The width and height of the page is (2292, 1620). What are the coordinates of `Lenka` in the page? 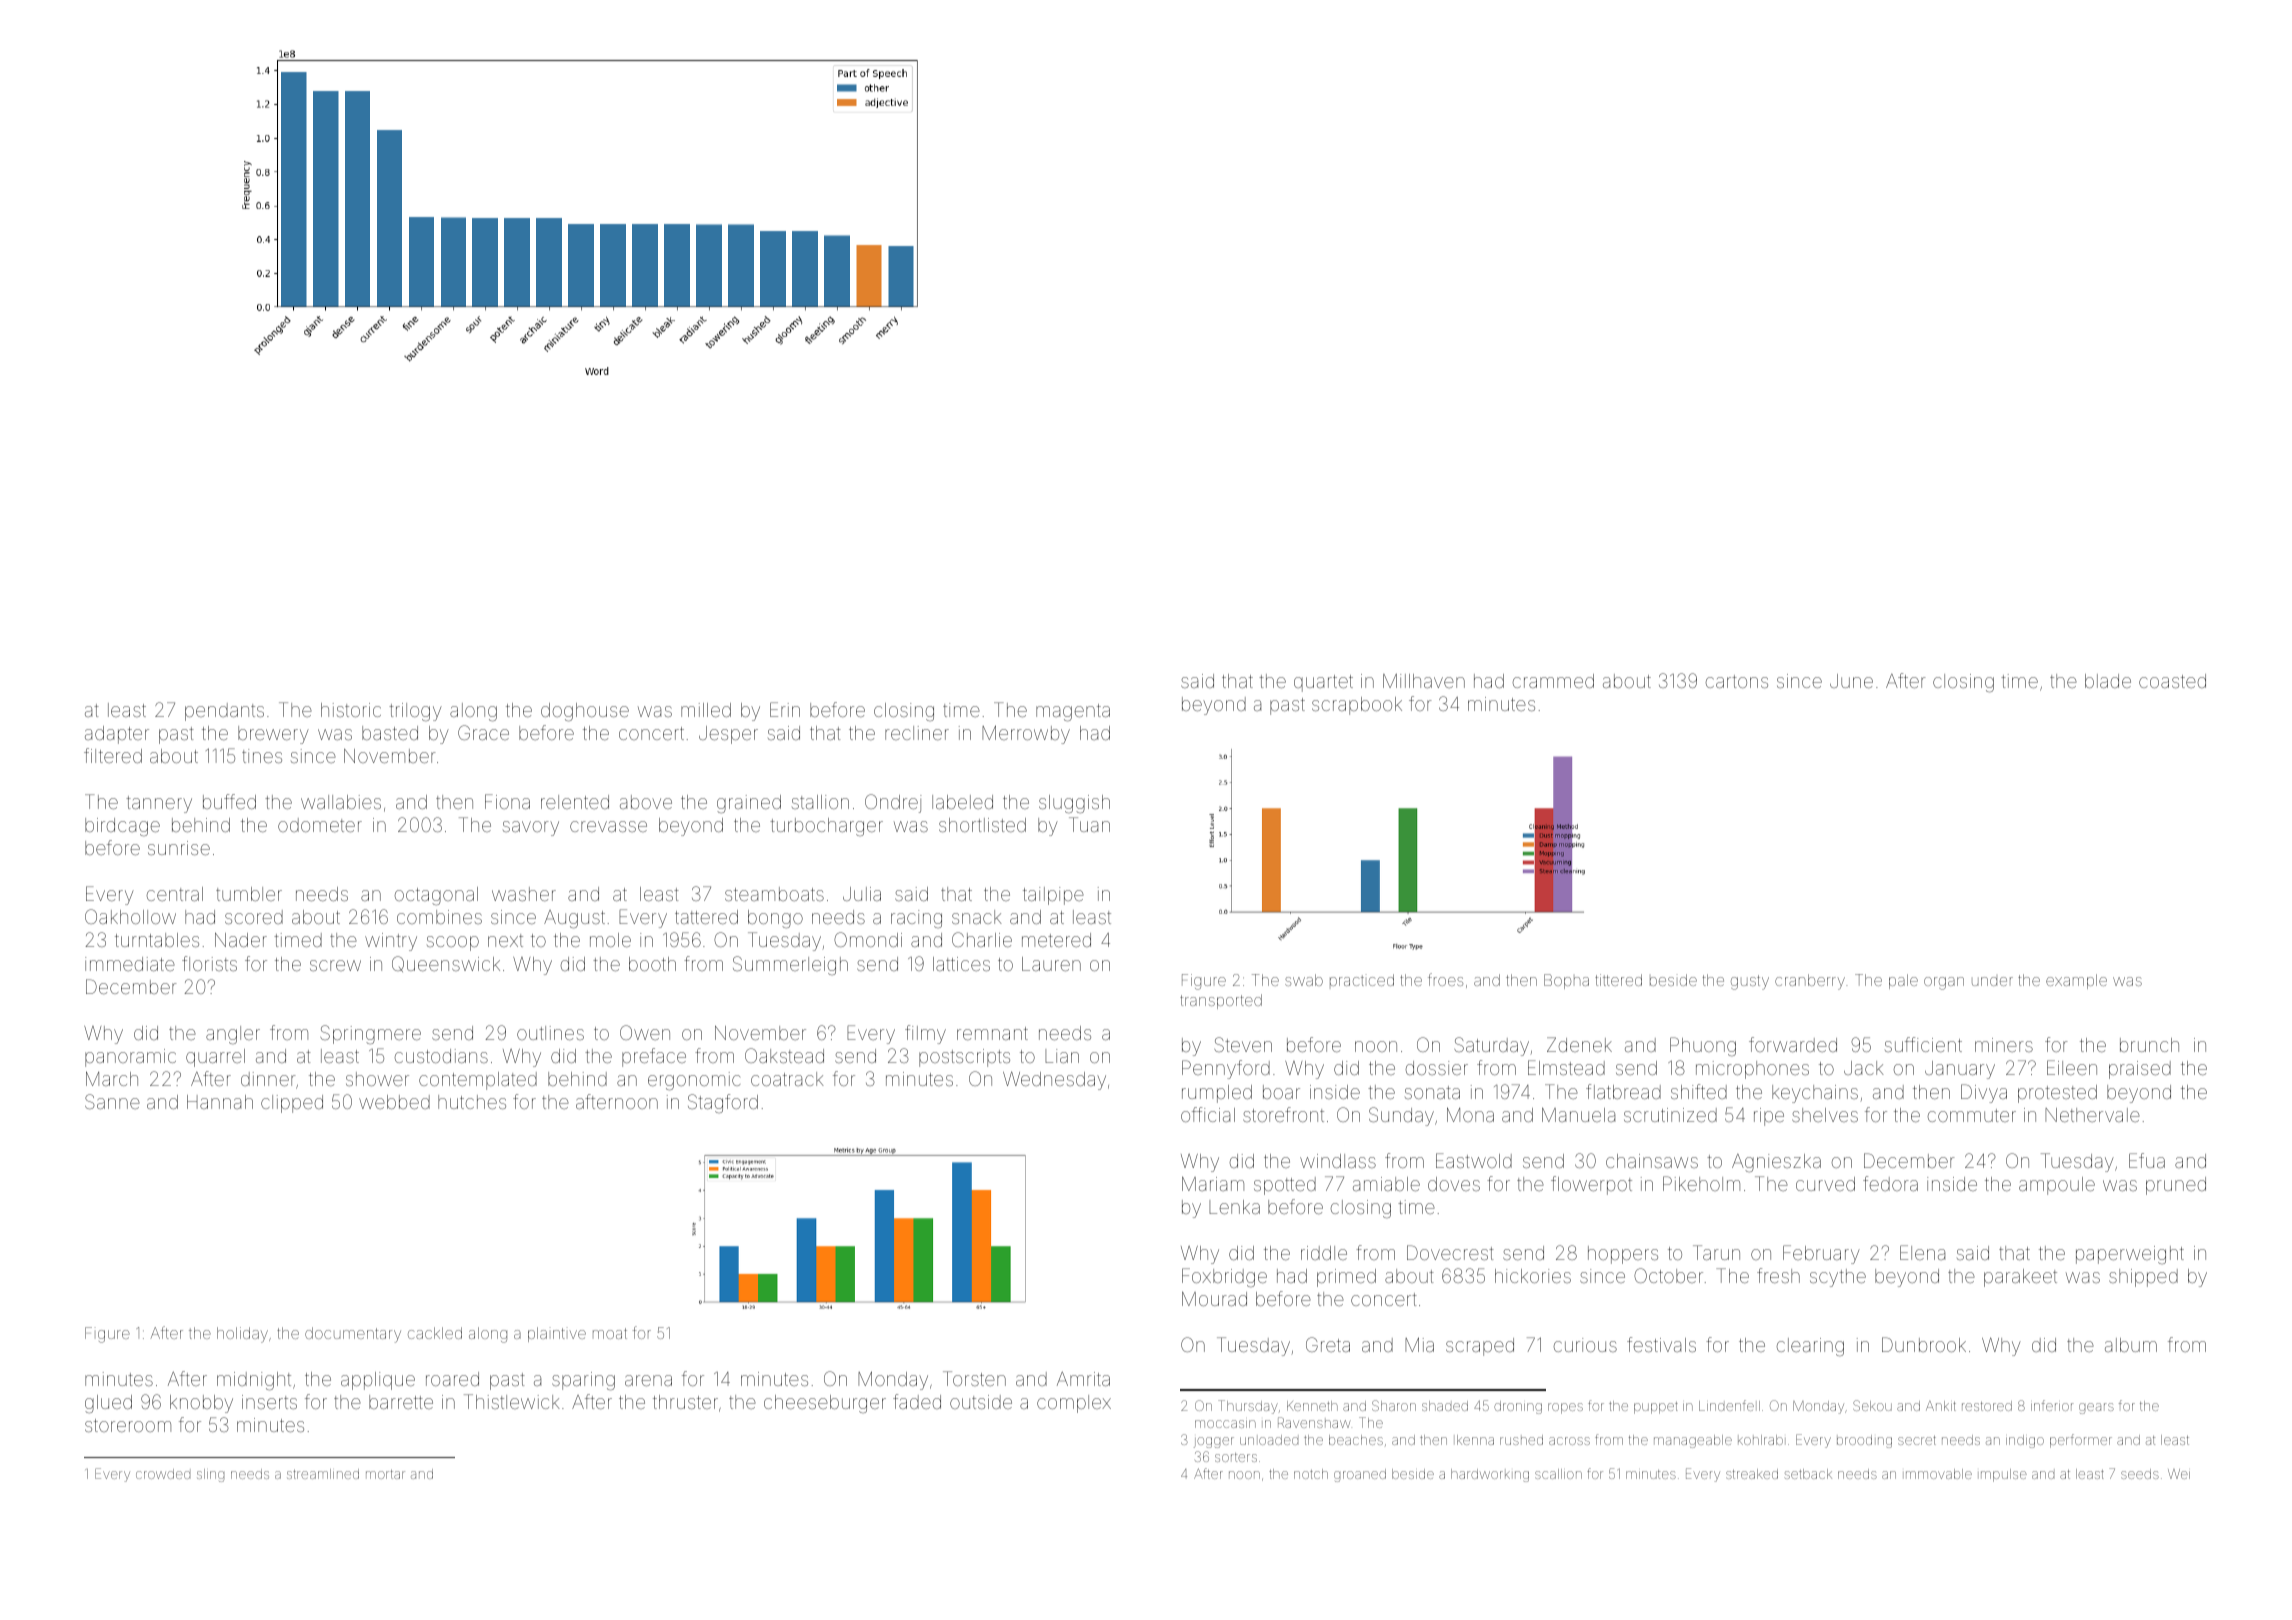 It's located at (1234, 1207).
